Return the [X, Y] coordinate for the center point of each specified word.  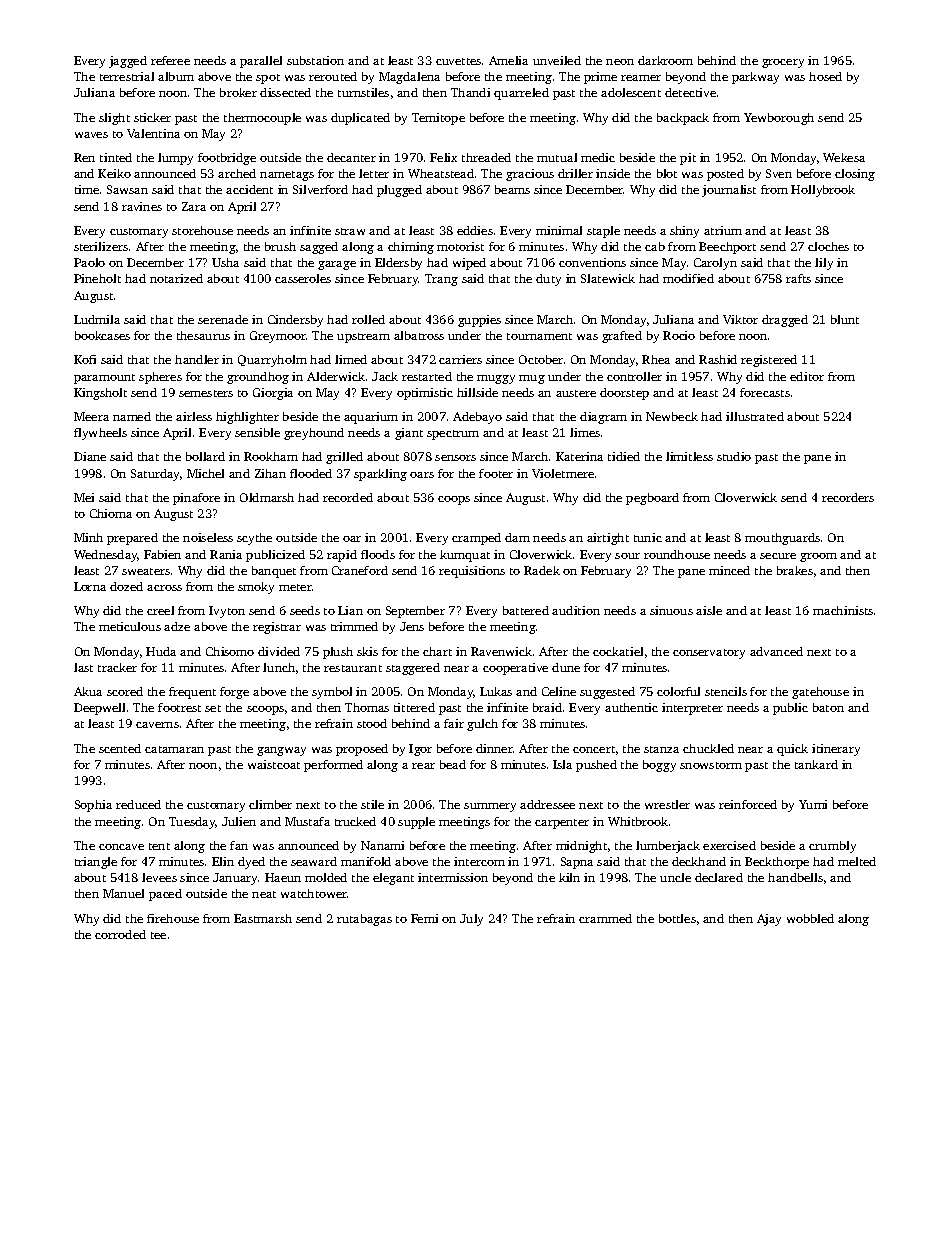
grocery [783, 63]
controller [634, 376]
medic [598, 157]
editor [807, 376]
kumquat [465, 556]
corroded [120, 934]
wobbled [810, 918]
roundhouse [677, 554]
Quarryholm [272, 361]
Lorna [90, 586]
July [471, 920]
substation [315, 60]
